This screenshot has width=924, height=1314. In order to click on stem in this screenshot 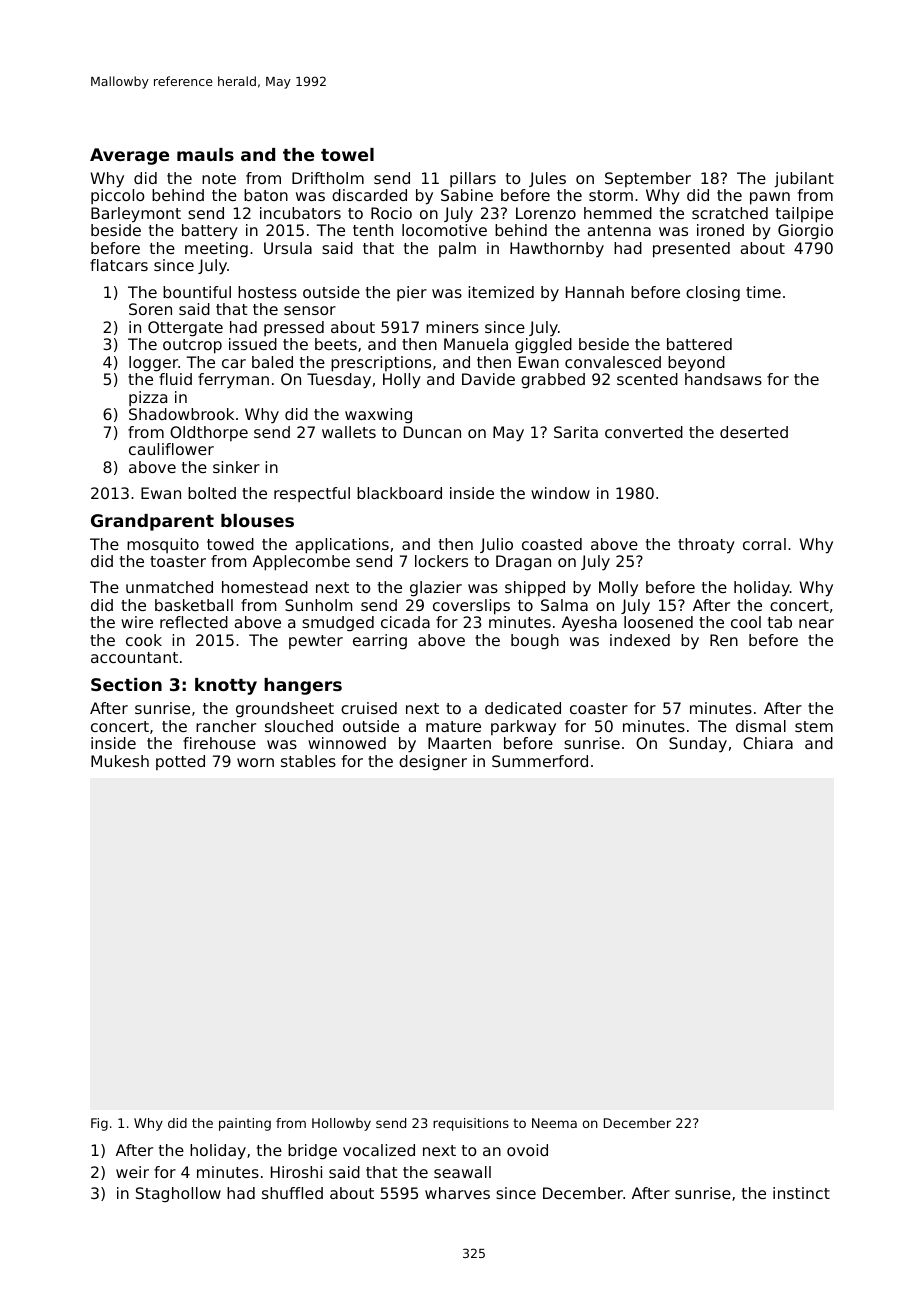, I will do `click(814, 726)`.
